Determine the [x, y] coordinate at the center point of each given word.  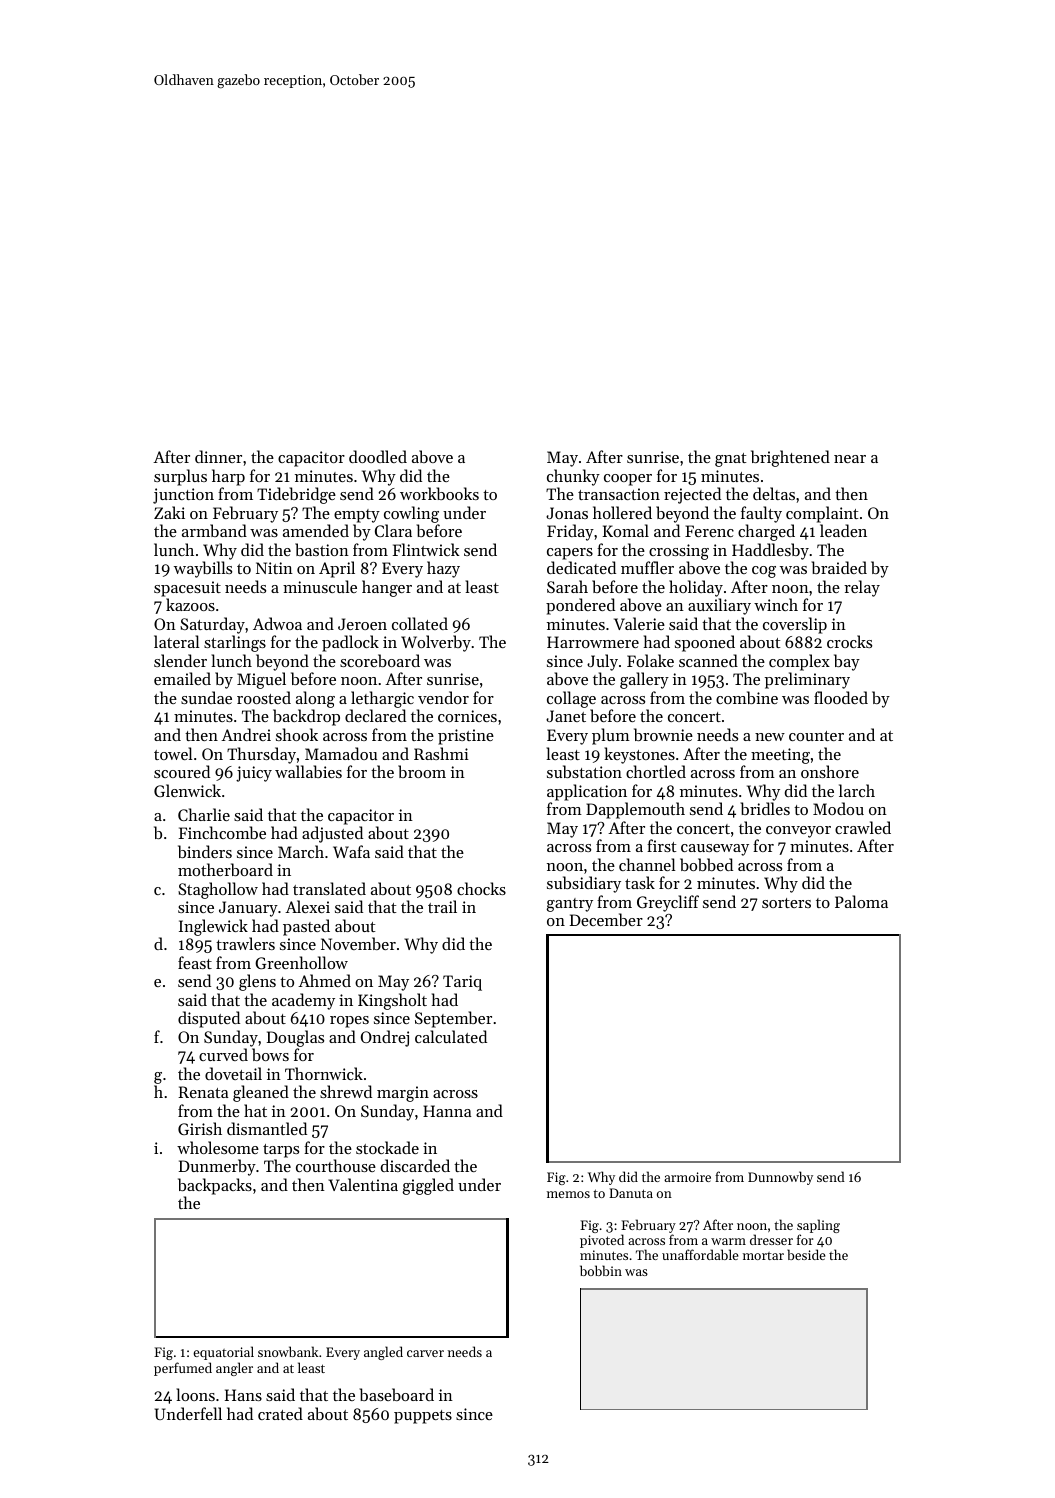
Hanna [447, 1111]
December [606, 919]
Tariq [462, 983]
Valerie [639, 623]
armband [214, 530]
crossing [679, 552]
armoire [687, 1177]
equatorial [223, 1353]
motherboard [225, 869]
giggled [428, 1186]
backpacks [215, 1186]
